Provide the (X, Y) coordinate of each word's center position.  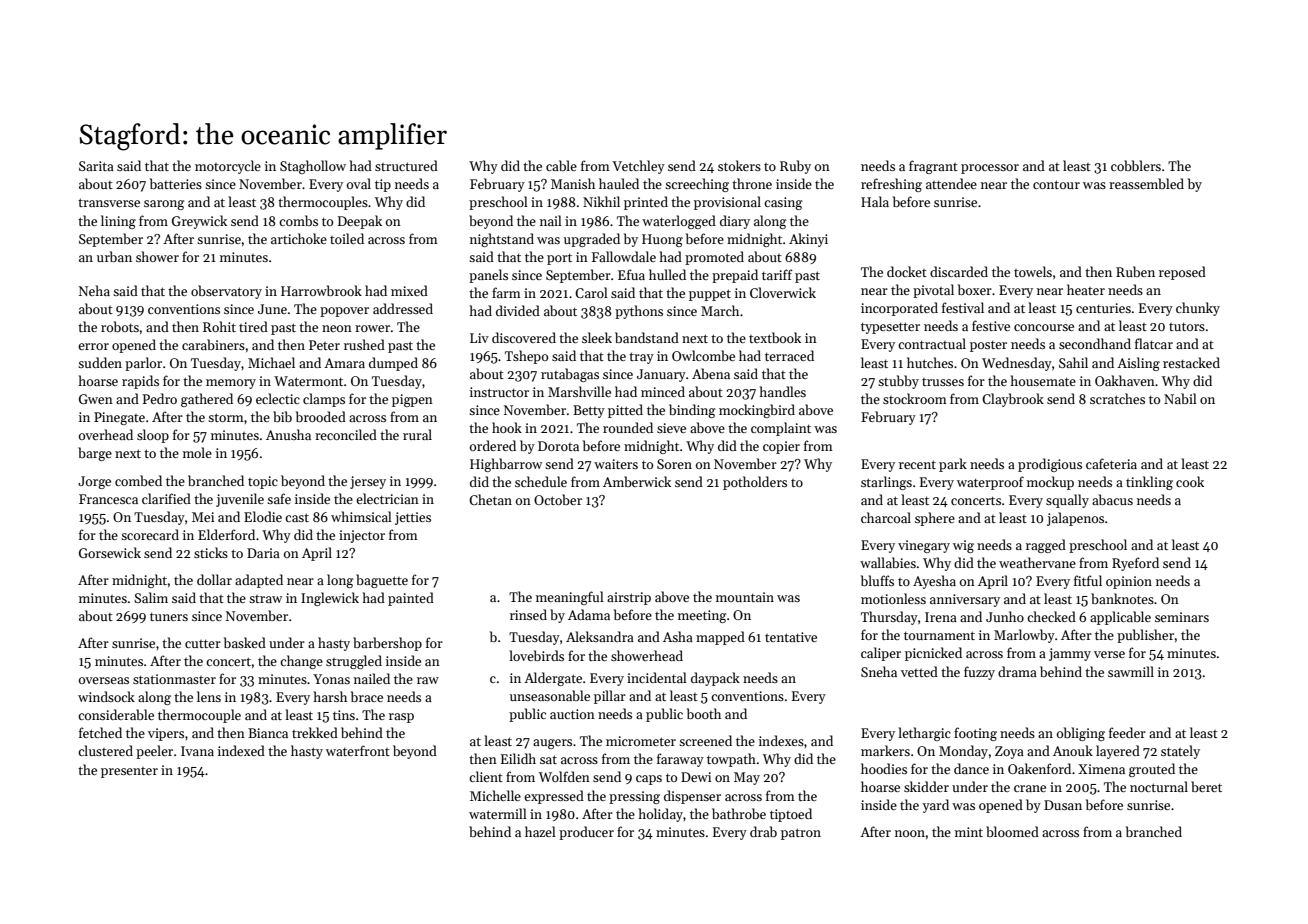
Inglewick (330, 599)
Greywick (199, 222)
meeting (702, 616)
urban (114, 256)
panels (488, 276)
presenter (129, 772)
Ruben (1135, 271)
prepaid (735, 276)
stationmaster (174, 679)
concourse (1044, 327)
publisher (1145, 636)
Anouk (1073, 750)
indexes (781, 740)
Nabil (1180, 398)
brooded (321, 416)
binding (692, 411)
